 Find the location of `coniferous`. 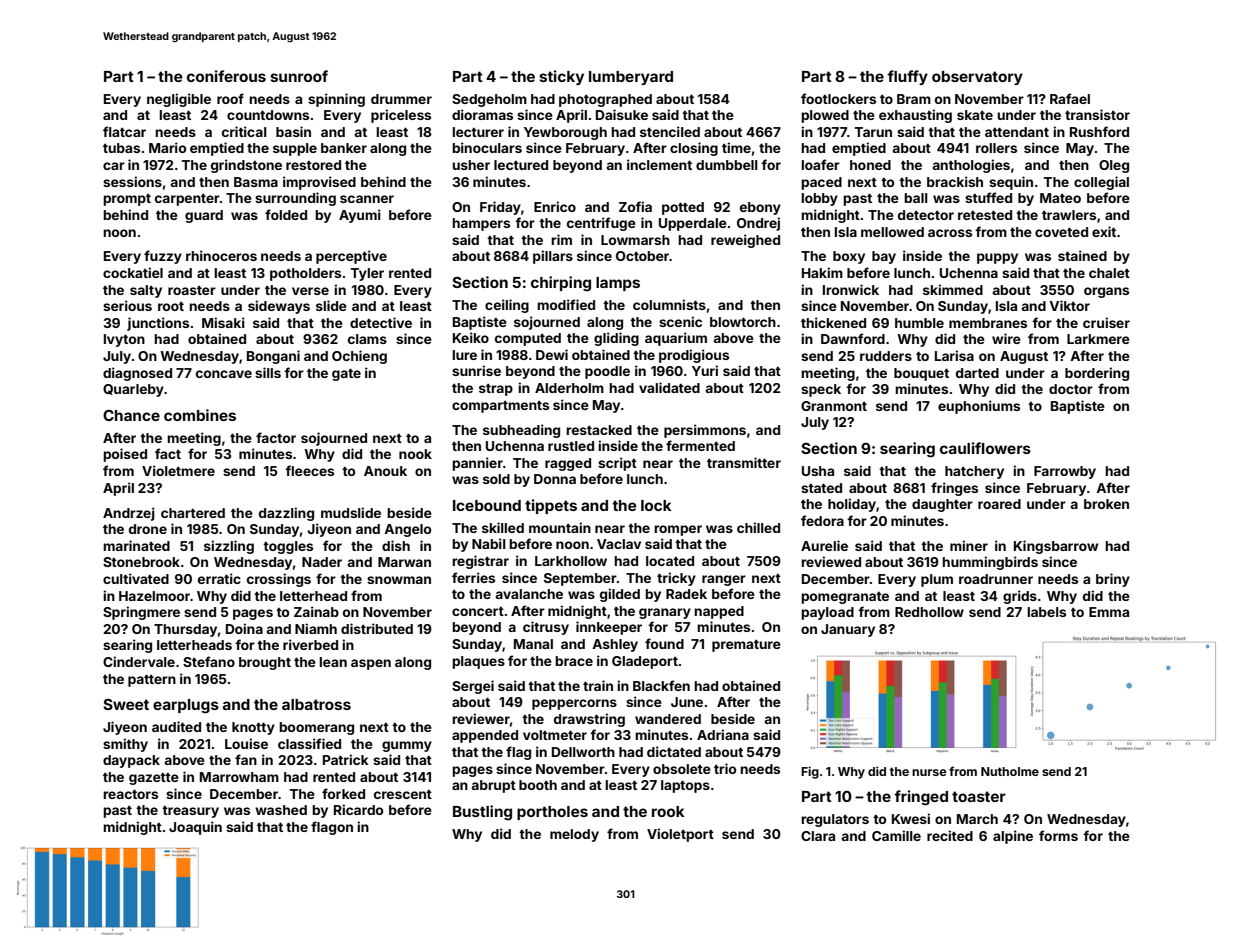

coniferous is located at coordinates (226, 76).
